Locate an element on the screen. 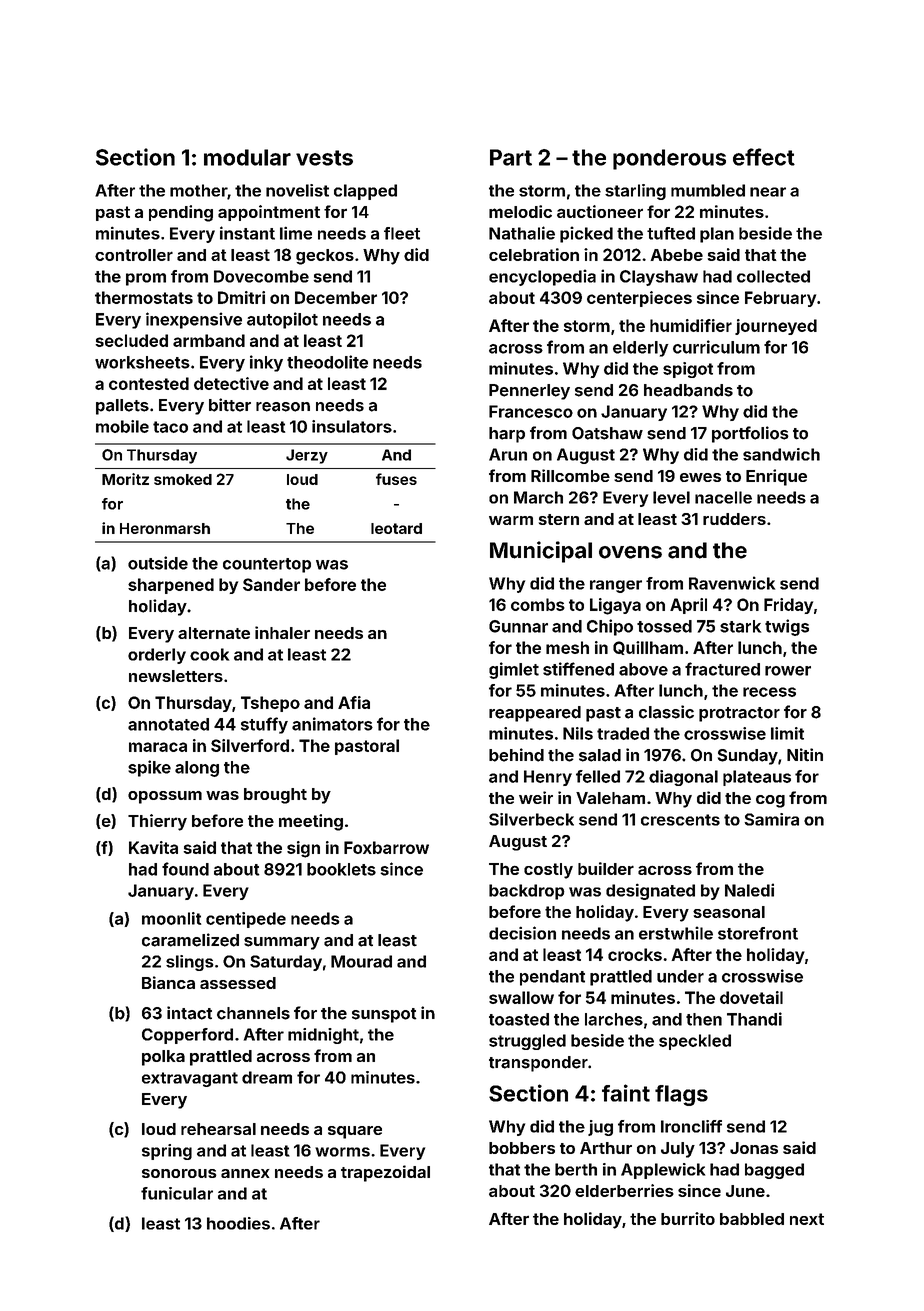  next is located at coordinates (807, 1219).
